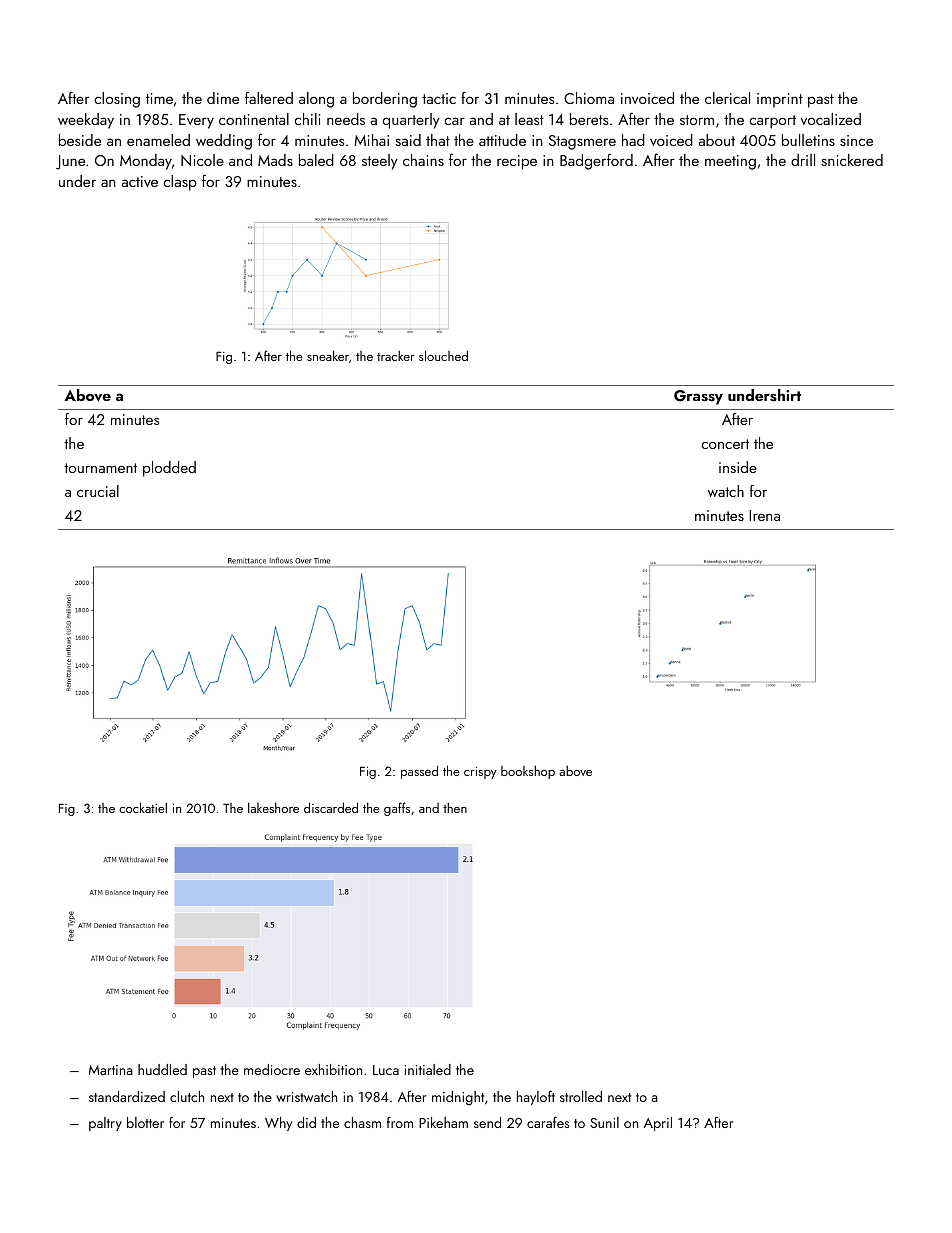 The height and width of the screenshot is (1233, 952). What do you see at coordinates (105, 1124) in the screenshot?
I see `paltry` at bounding box center [105, 1124].
